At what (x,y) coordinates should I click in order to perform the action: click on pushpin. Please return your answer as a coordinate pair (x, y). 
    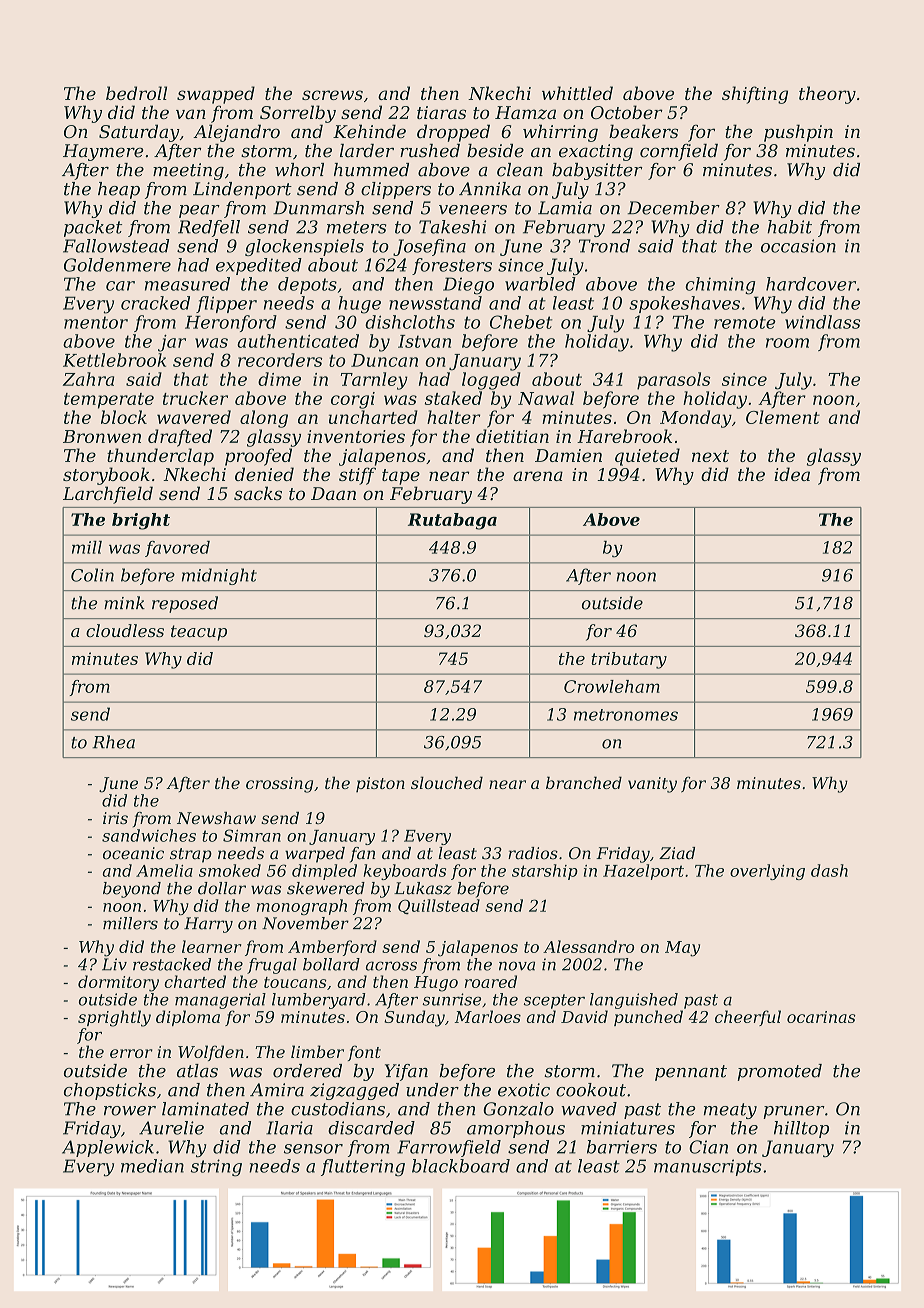
    Looking at the image, I should click on (798, 133).
